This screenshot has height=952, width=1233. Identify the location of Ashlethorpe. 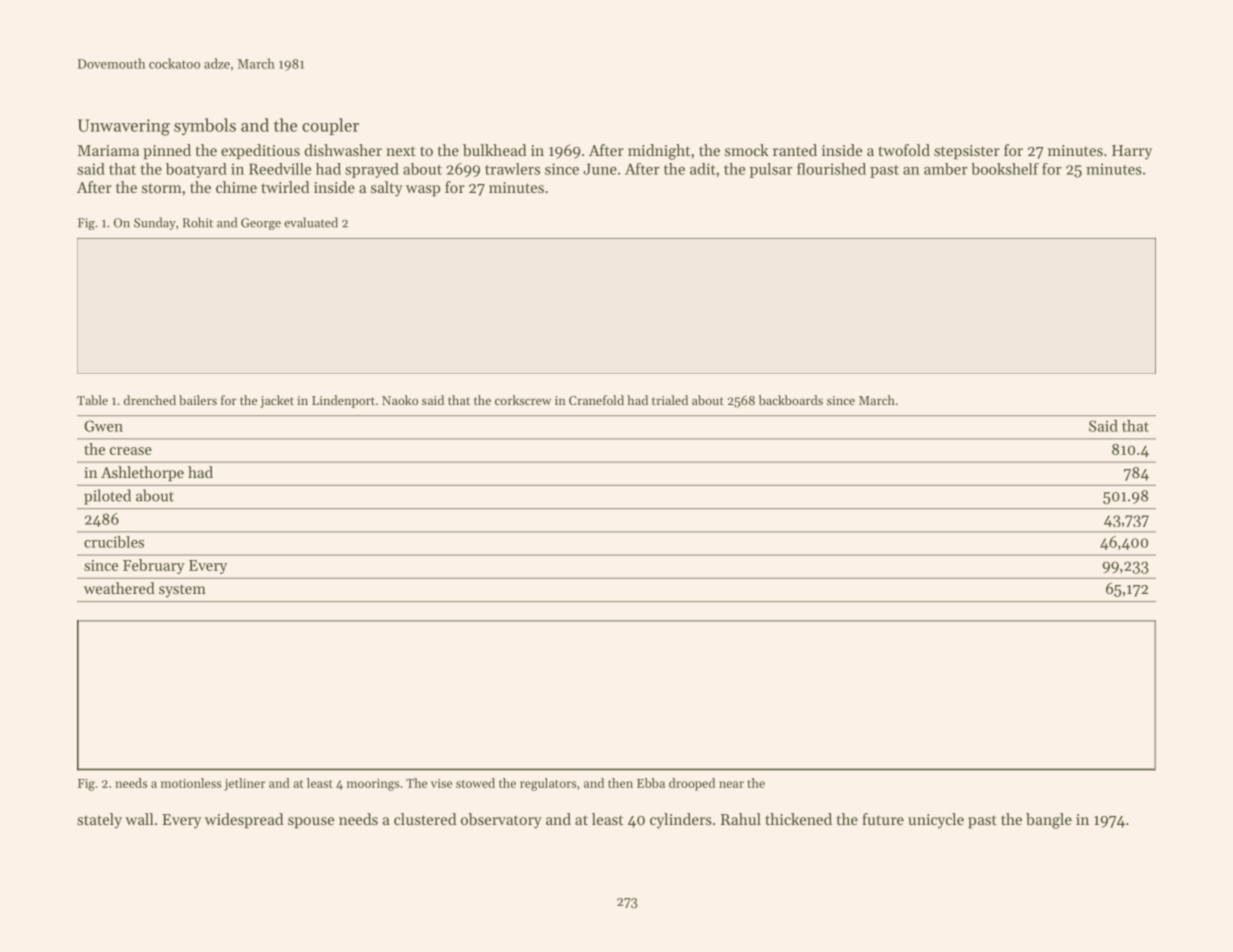
(142, 473).
